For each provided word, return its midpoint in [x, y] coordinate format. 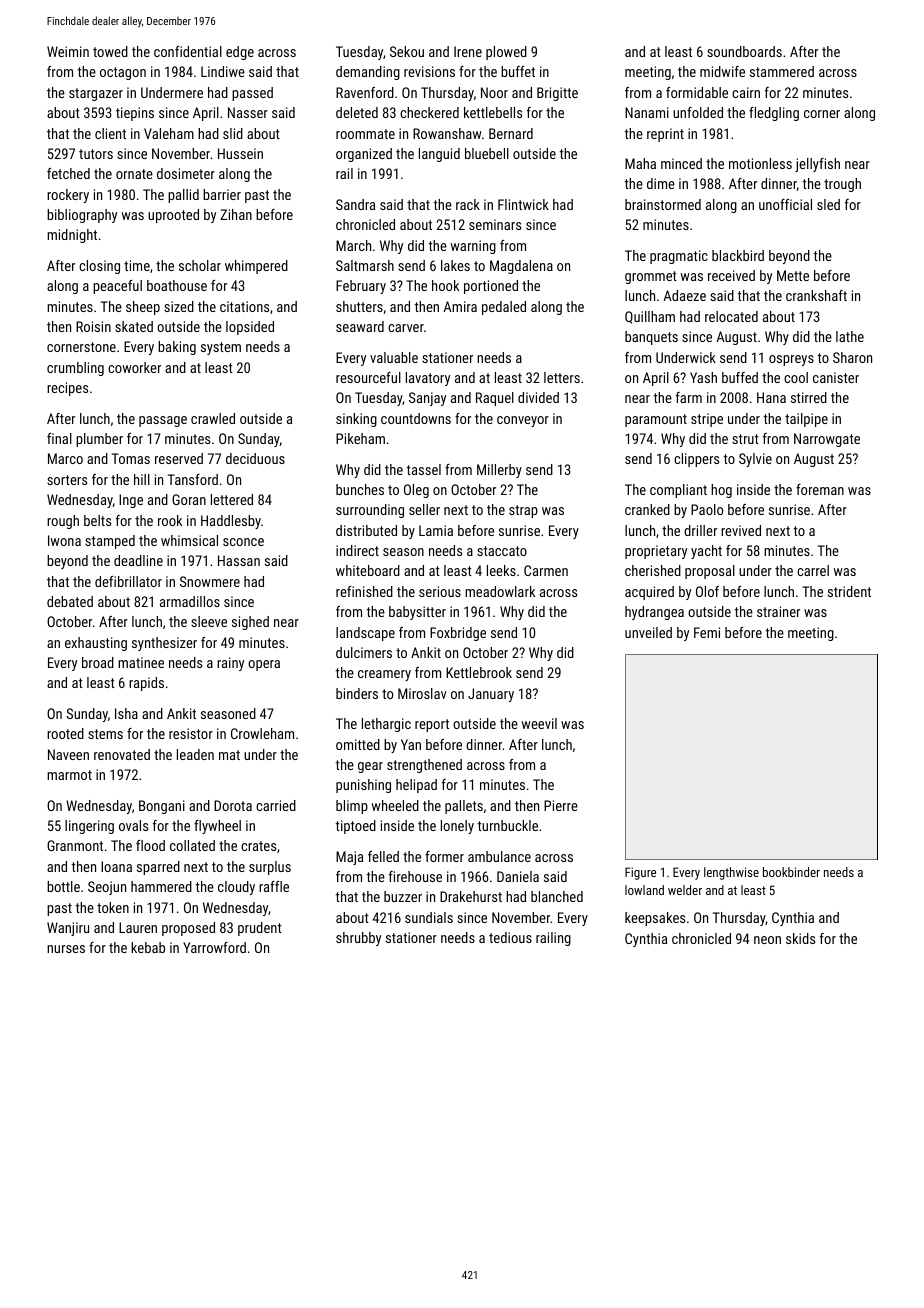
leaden [195, 754]
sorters [67, 480]
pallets [464, 807]
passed [252, 94]
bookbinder [791, 872]
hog [721, 491]
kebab [148, 947]
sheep [143, 308]
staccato [502, 551]
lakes [455, 265]
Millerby [499, 471]
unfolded [698, 112]
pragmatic [679, 257]
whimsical [189, 540]
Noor [494, 92]
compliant [678, 491]
